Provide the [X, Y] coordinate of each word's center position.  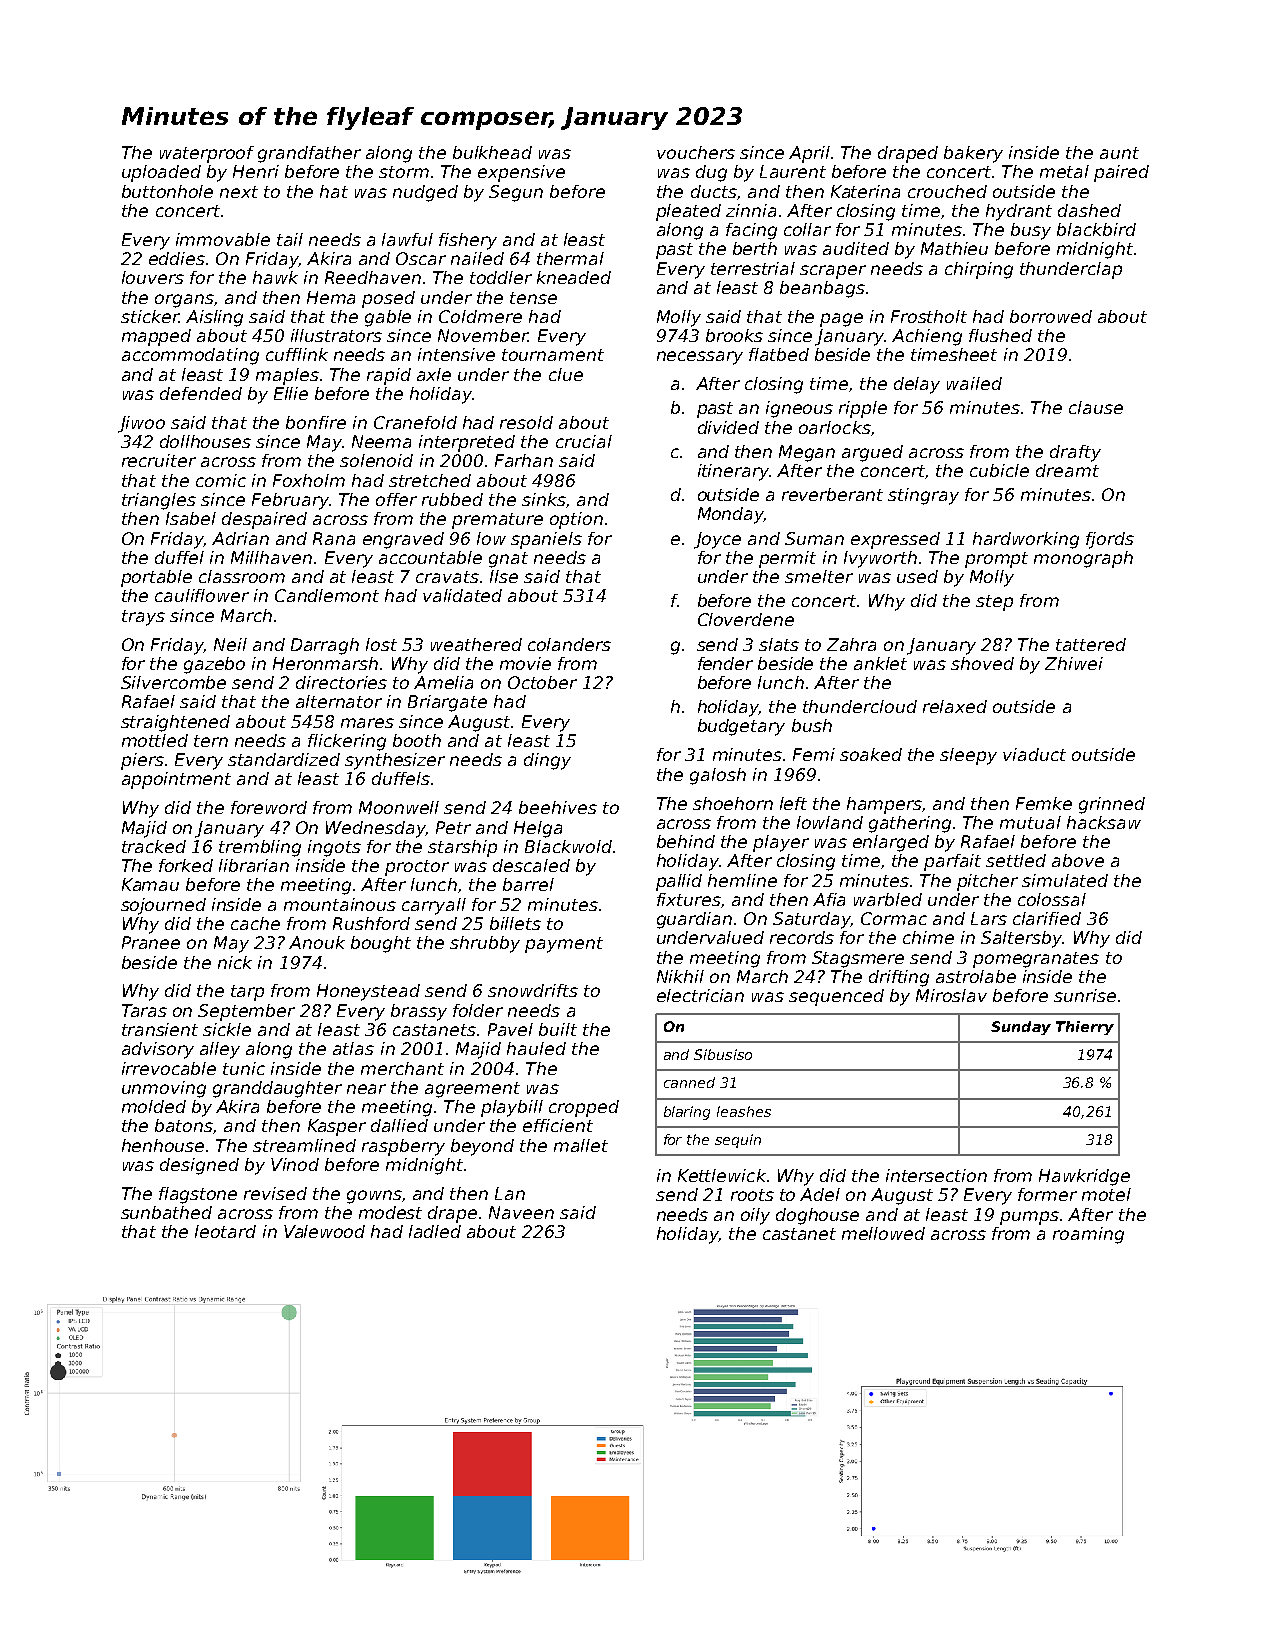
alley [220, 1050]
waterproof [207, 154]
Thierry [1085, 1028]
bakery [973, 154]
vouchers [696, 152]
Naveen [521, 1212]
